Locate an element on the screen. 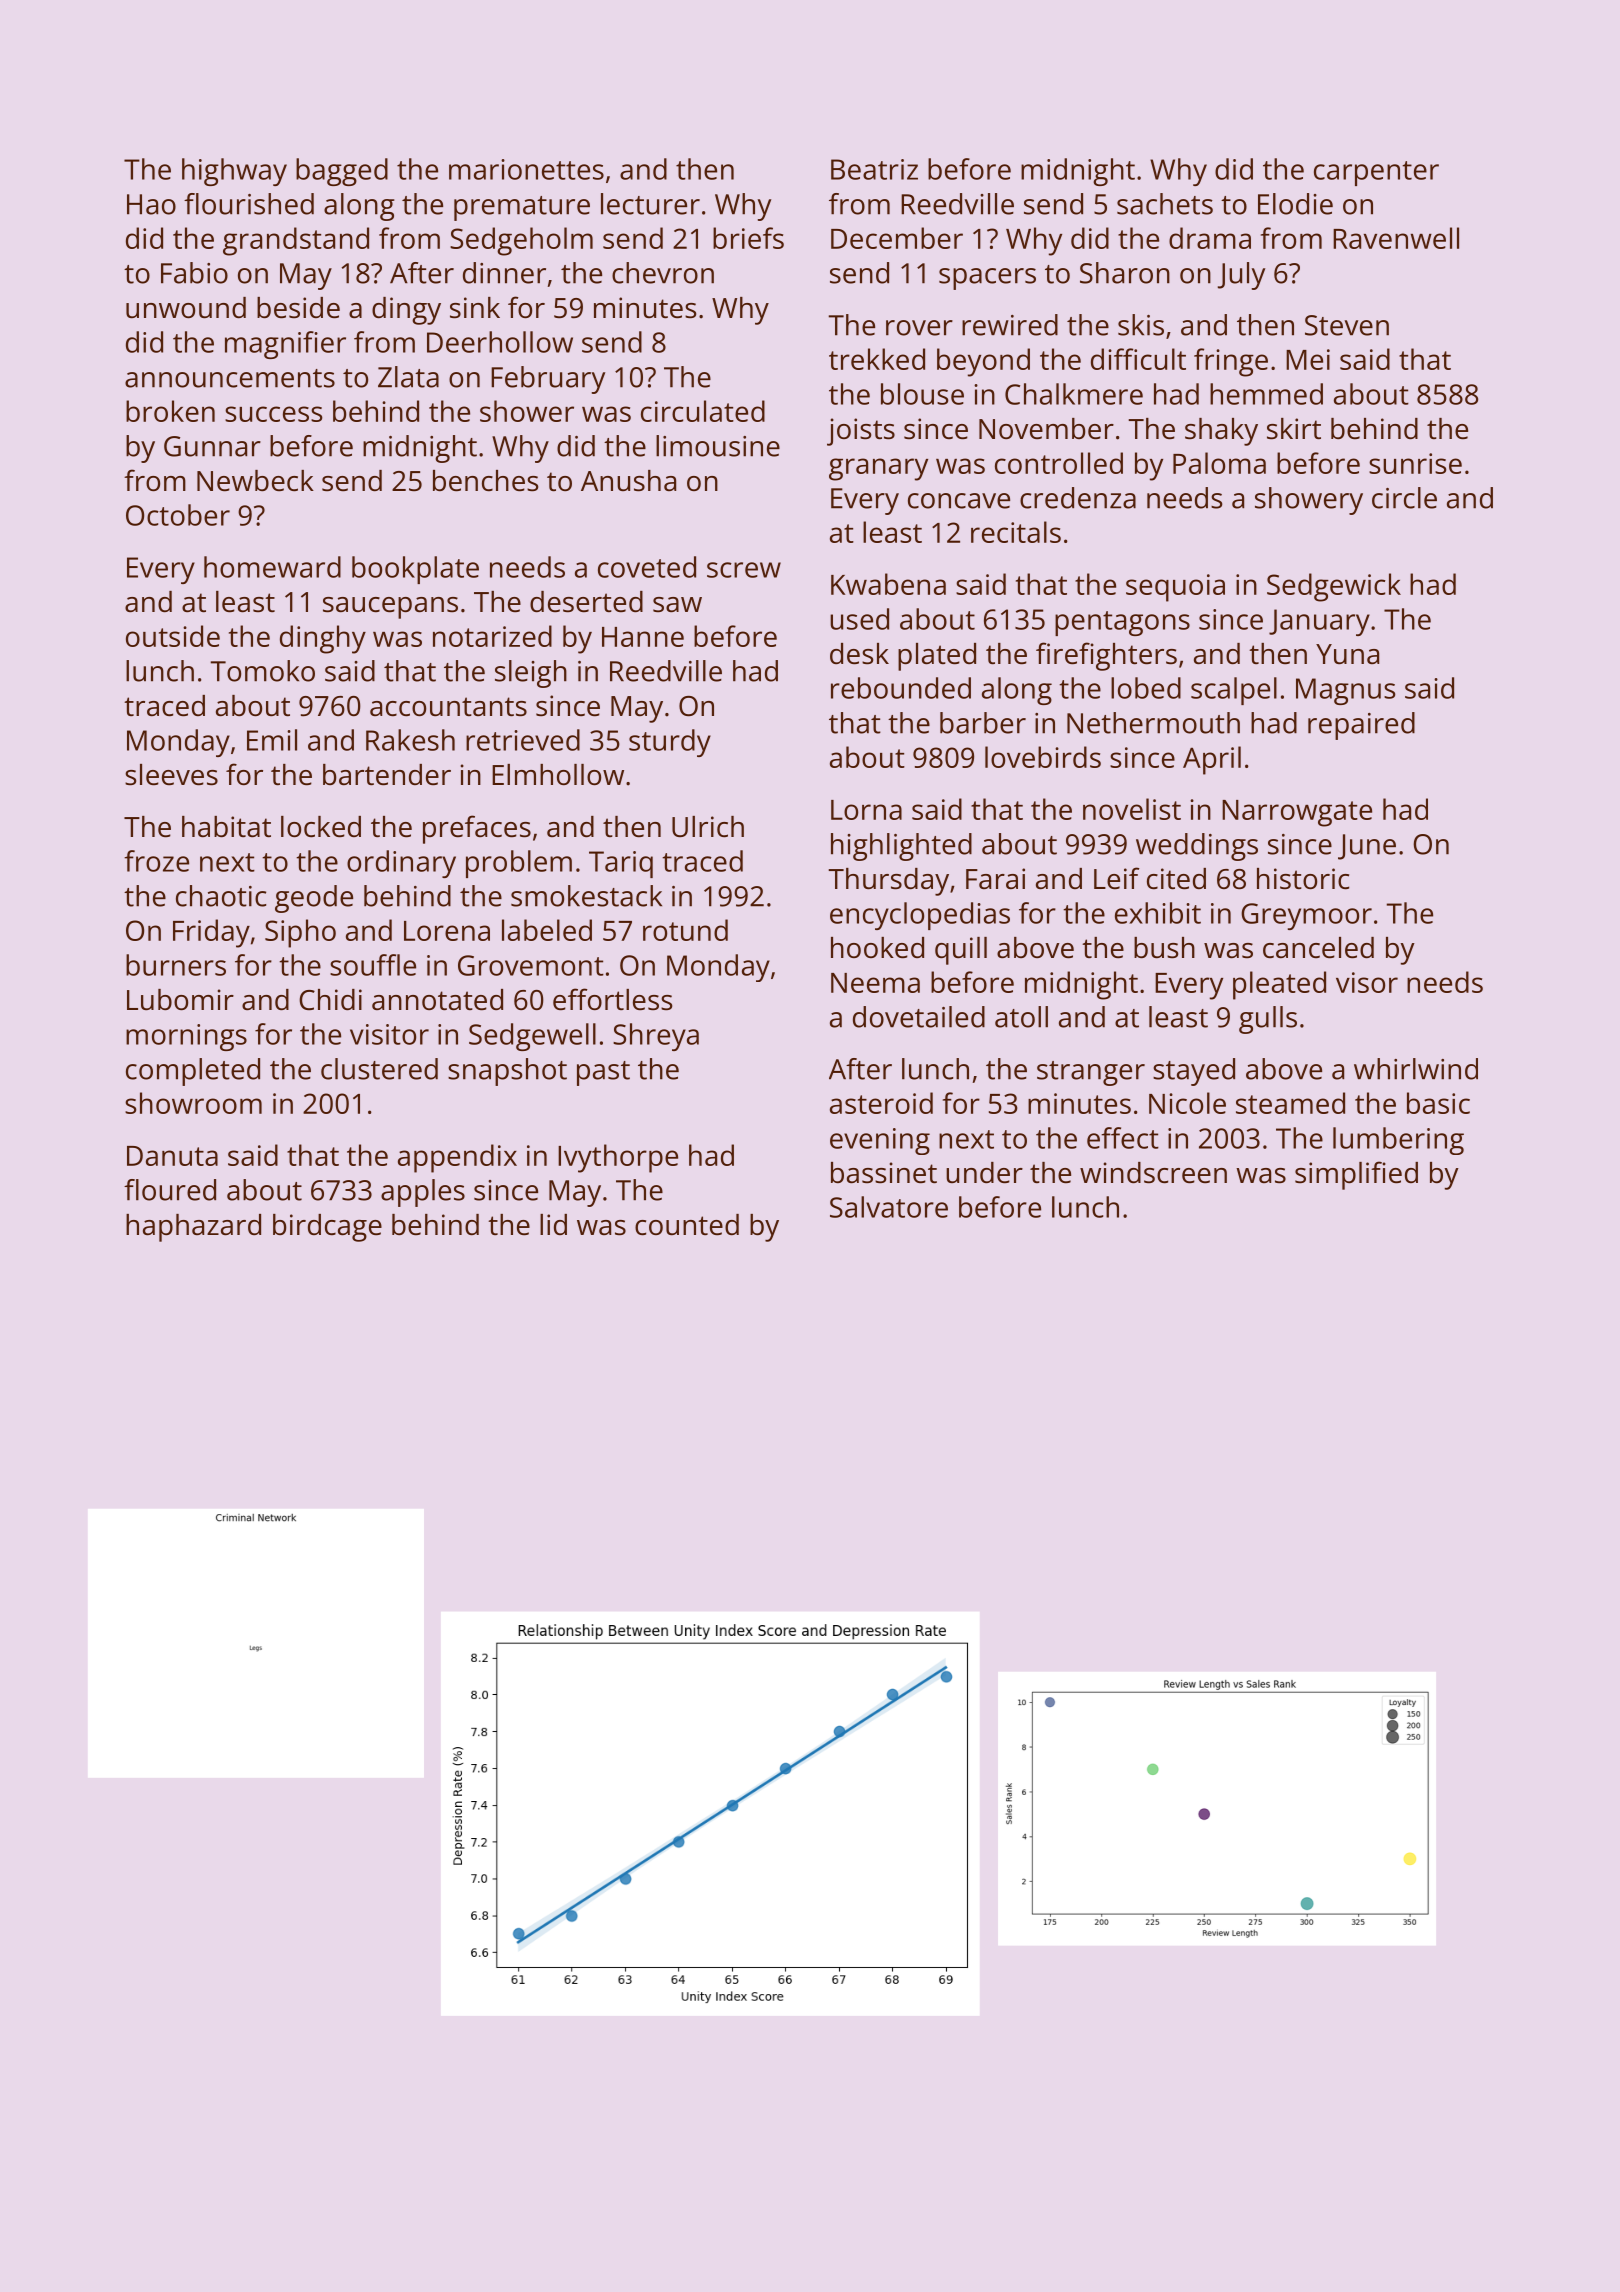  rotund is located at coordinates (685, 930).
